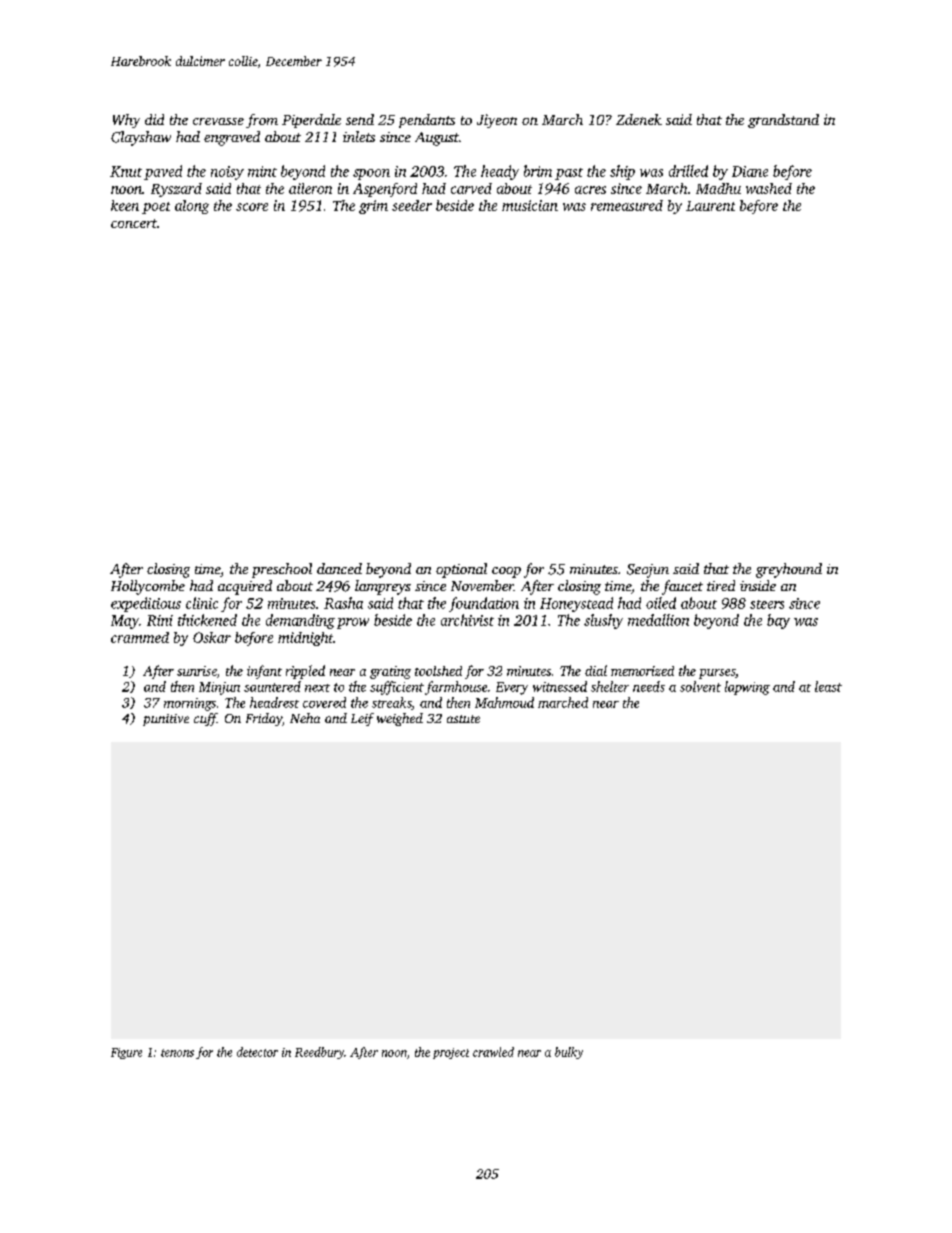  Describe the element at coordinates (463, 719) in the screenshot. I see `astute` at that location.
